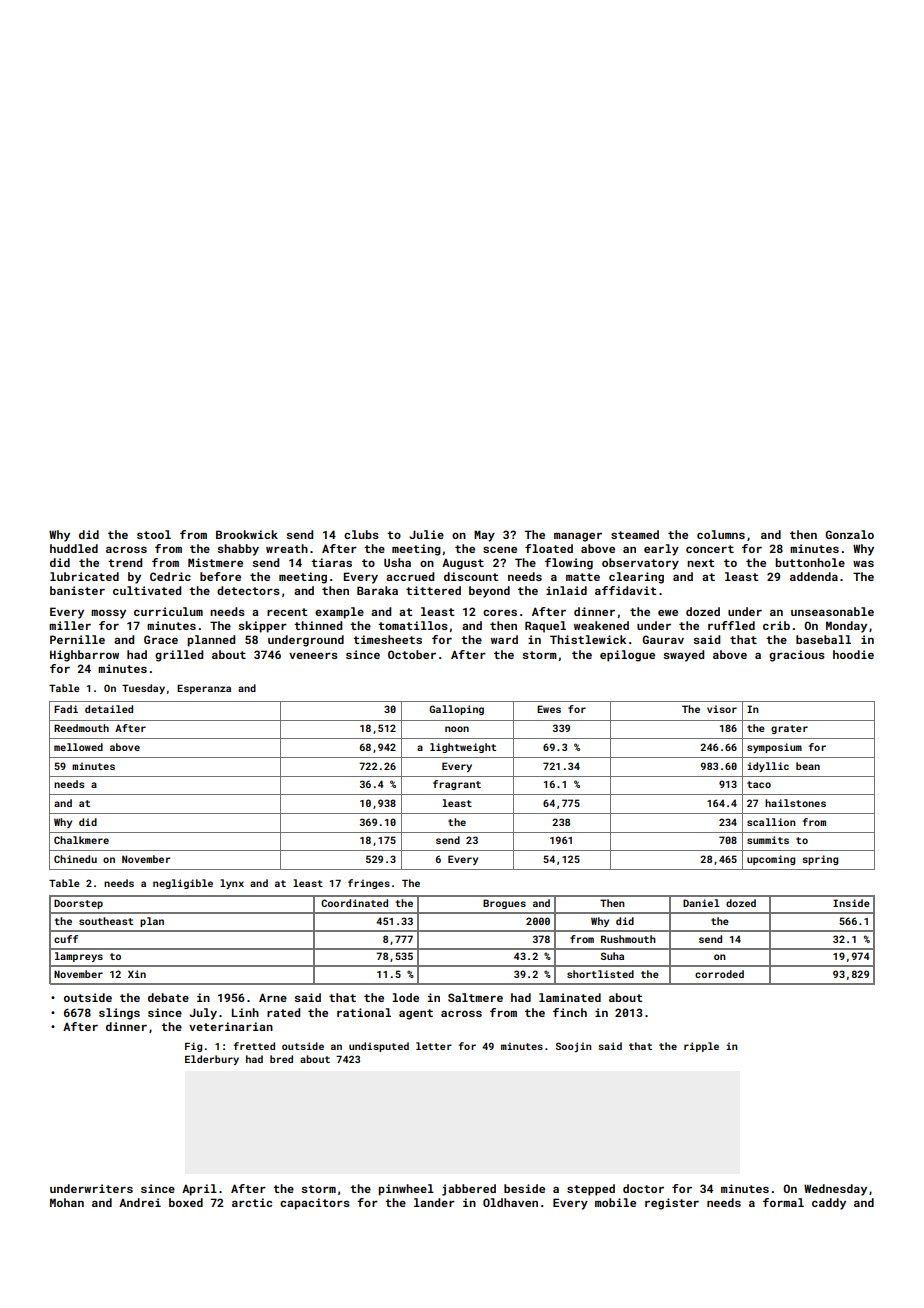  I want to click on Chalkmere, so click(81, 840).
